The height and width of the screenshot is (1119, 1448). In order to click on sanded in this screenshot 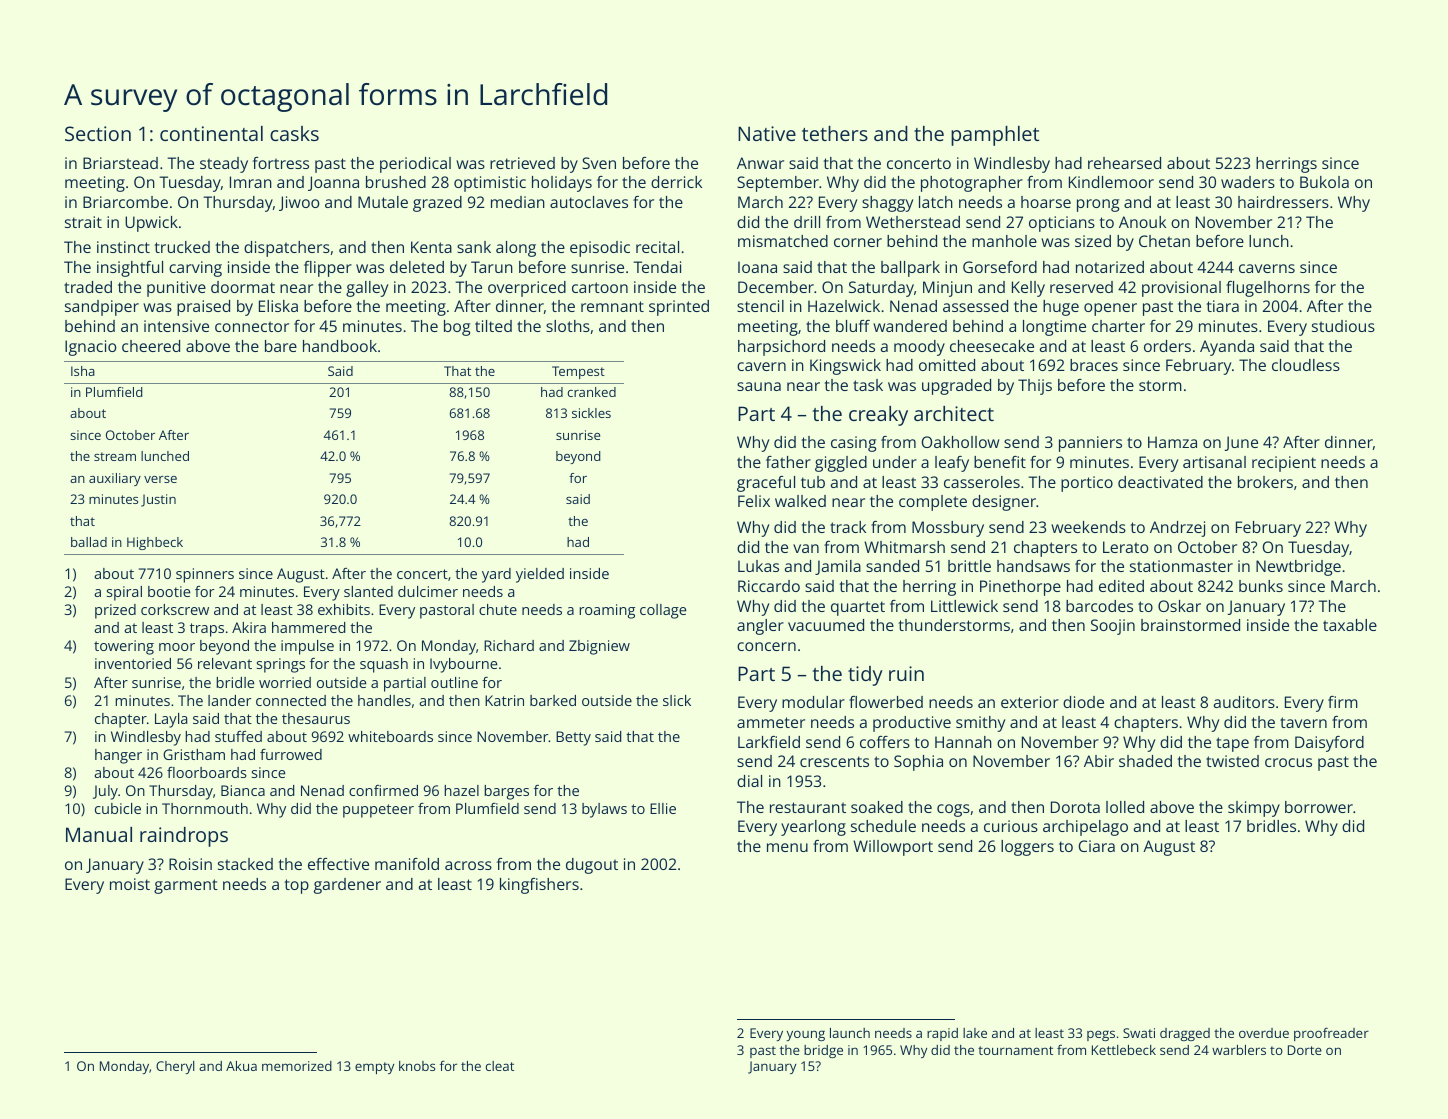, I will do `click(892, 566)`.
